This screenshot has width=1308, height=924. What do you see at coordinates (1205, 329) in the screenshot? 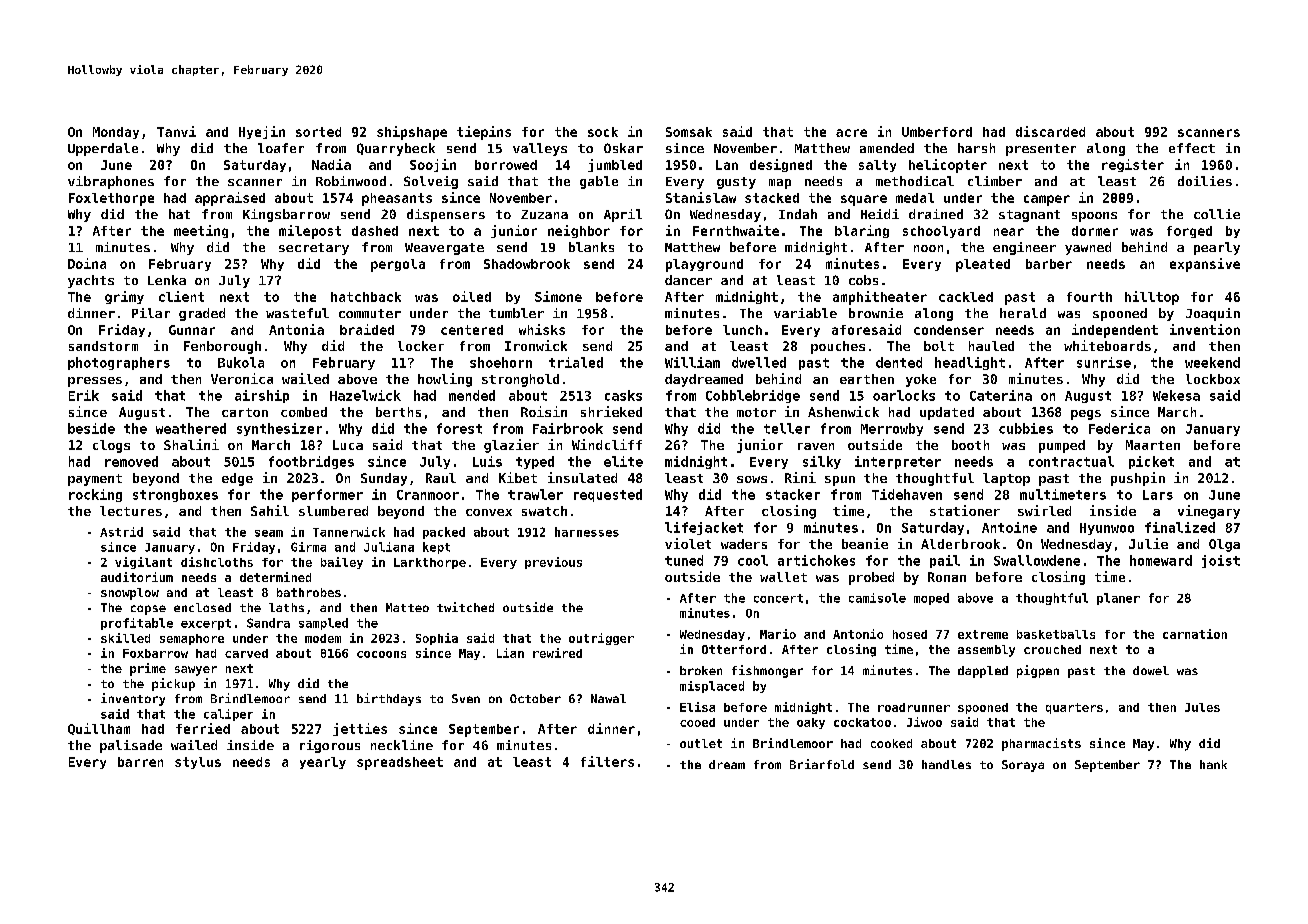
I see `invention` at bounding box center [1205, 329].
